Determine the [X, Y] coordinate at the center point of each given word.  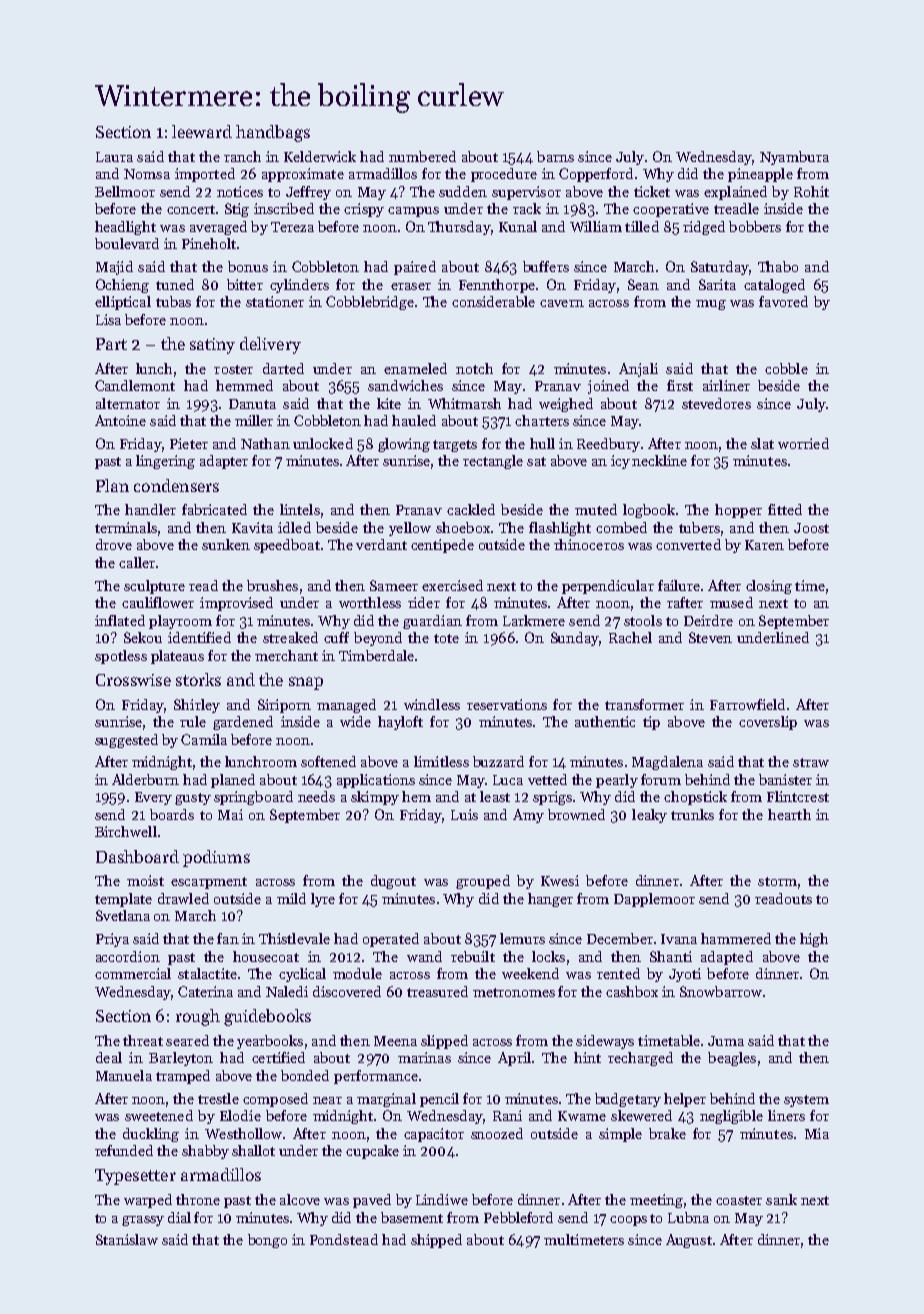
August [689, 1241]
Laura [114, 157]
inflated [120, 620]
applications [376, 781]
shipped [436, 1241]
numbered [422, 156]
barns [555, 156]
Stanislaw [127, 1239]
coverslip [768, 723]
